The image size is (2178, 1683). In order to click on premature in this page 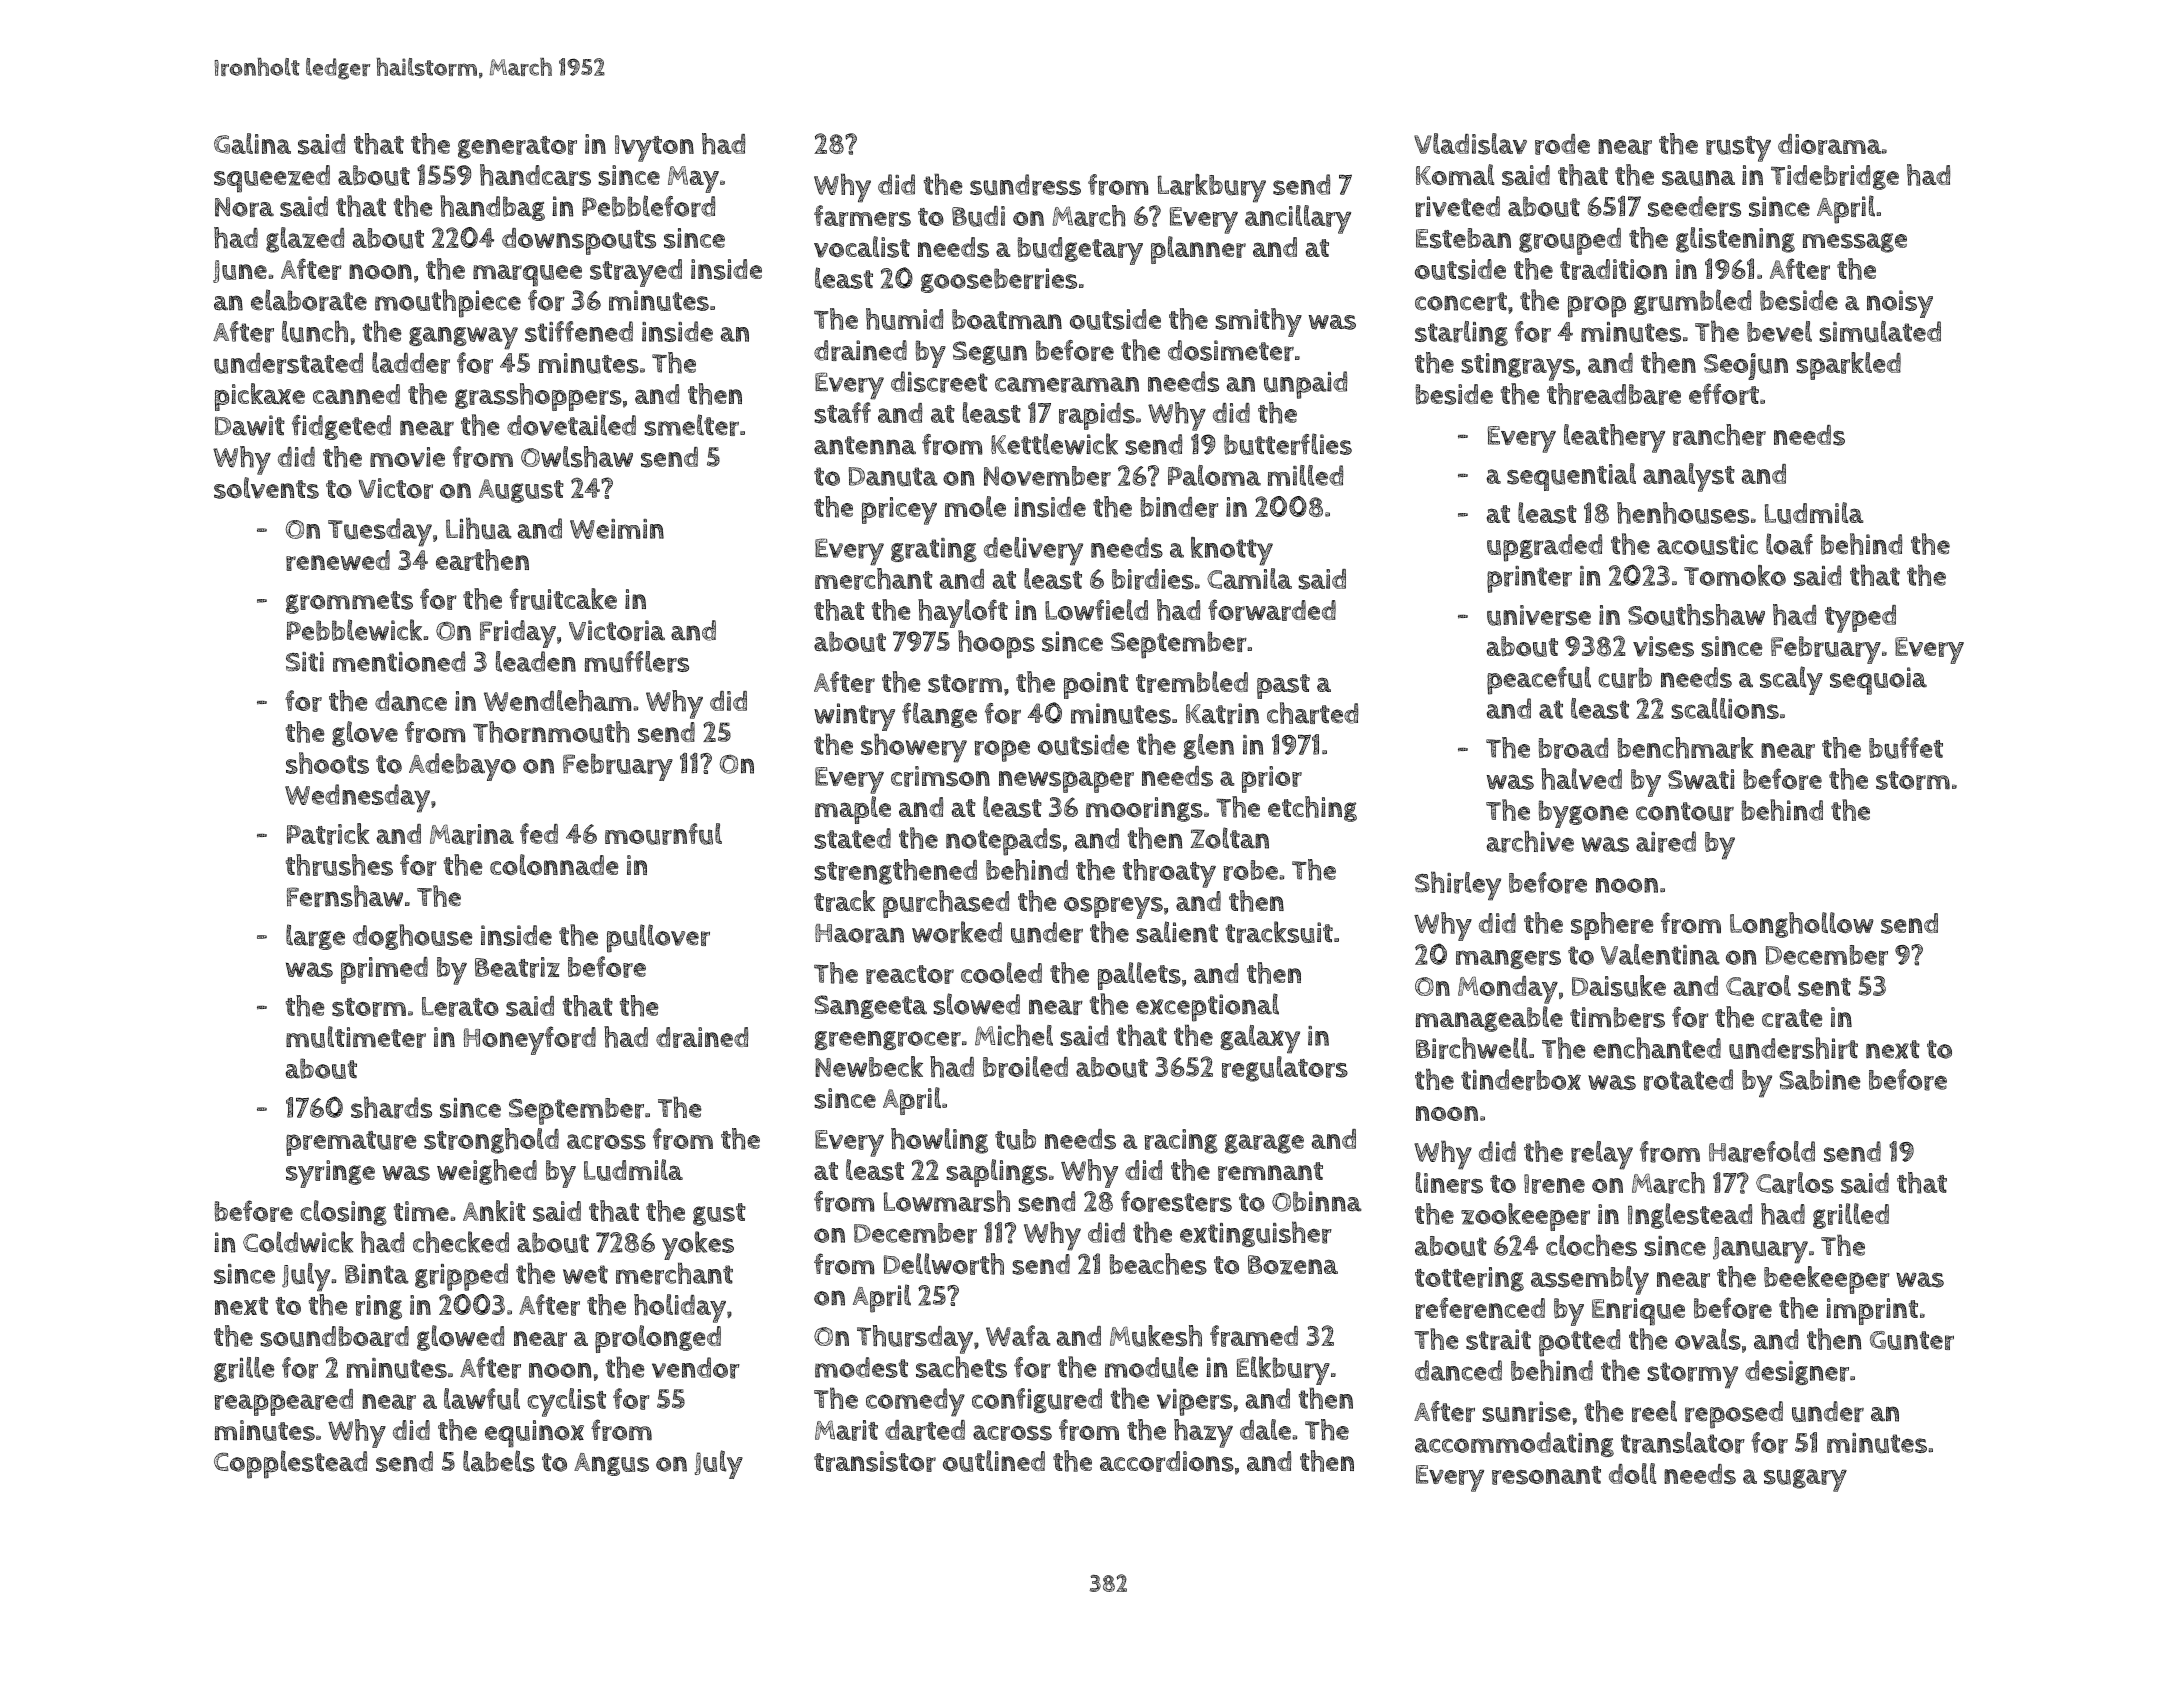, I will do `click(351, 1143)`.
